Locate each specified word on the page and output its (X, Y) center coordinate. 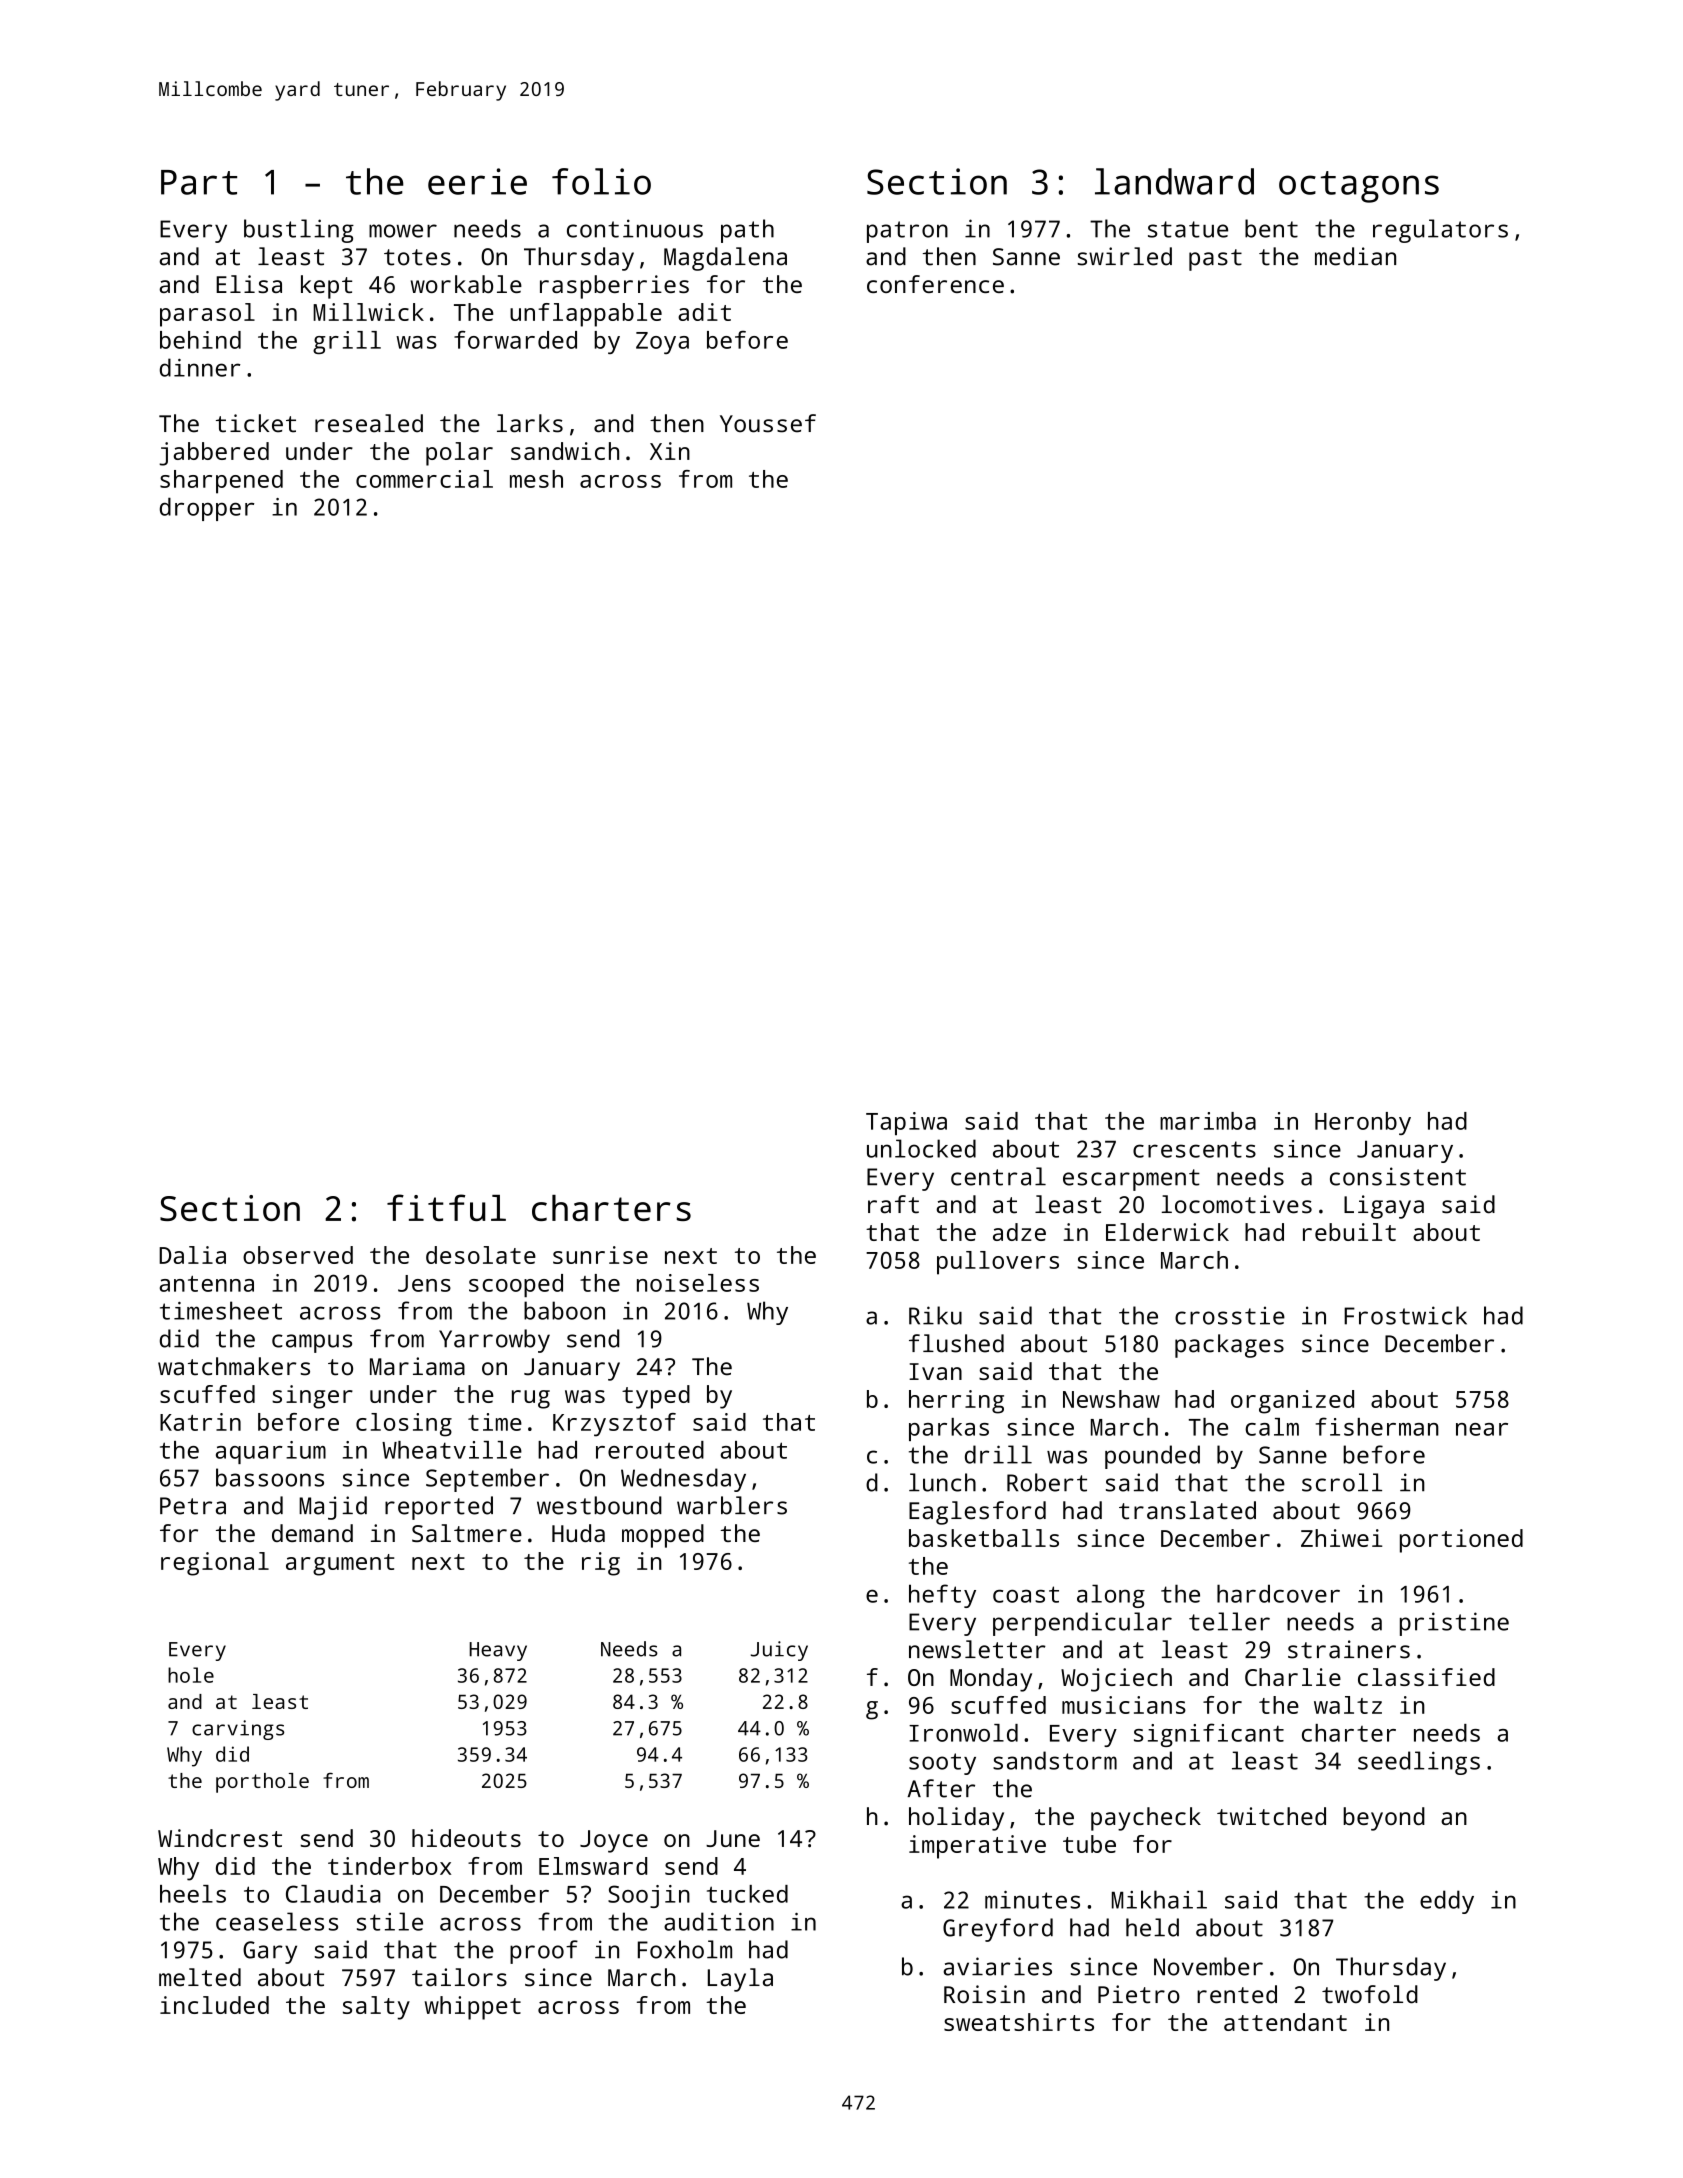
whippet (473, 2008)
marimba (1208, 1121)
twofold (1370, 1994)
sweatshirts (1019, 2022)
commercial (424, 479)
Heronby (1363, 1123)
